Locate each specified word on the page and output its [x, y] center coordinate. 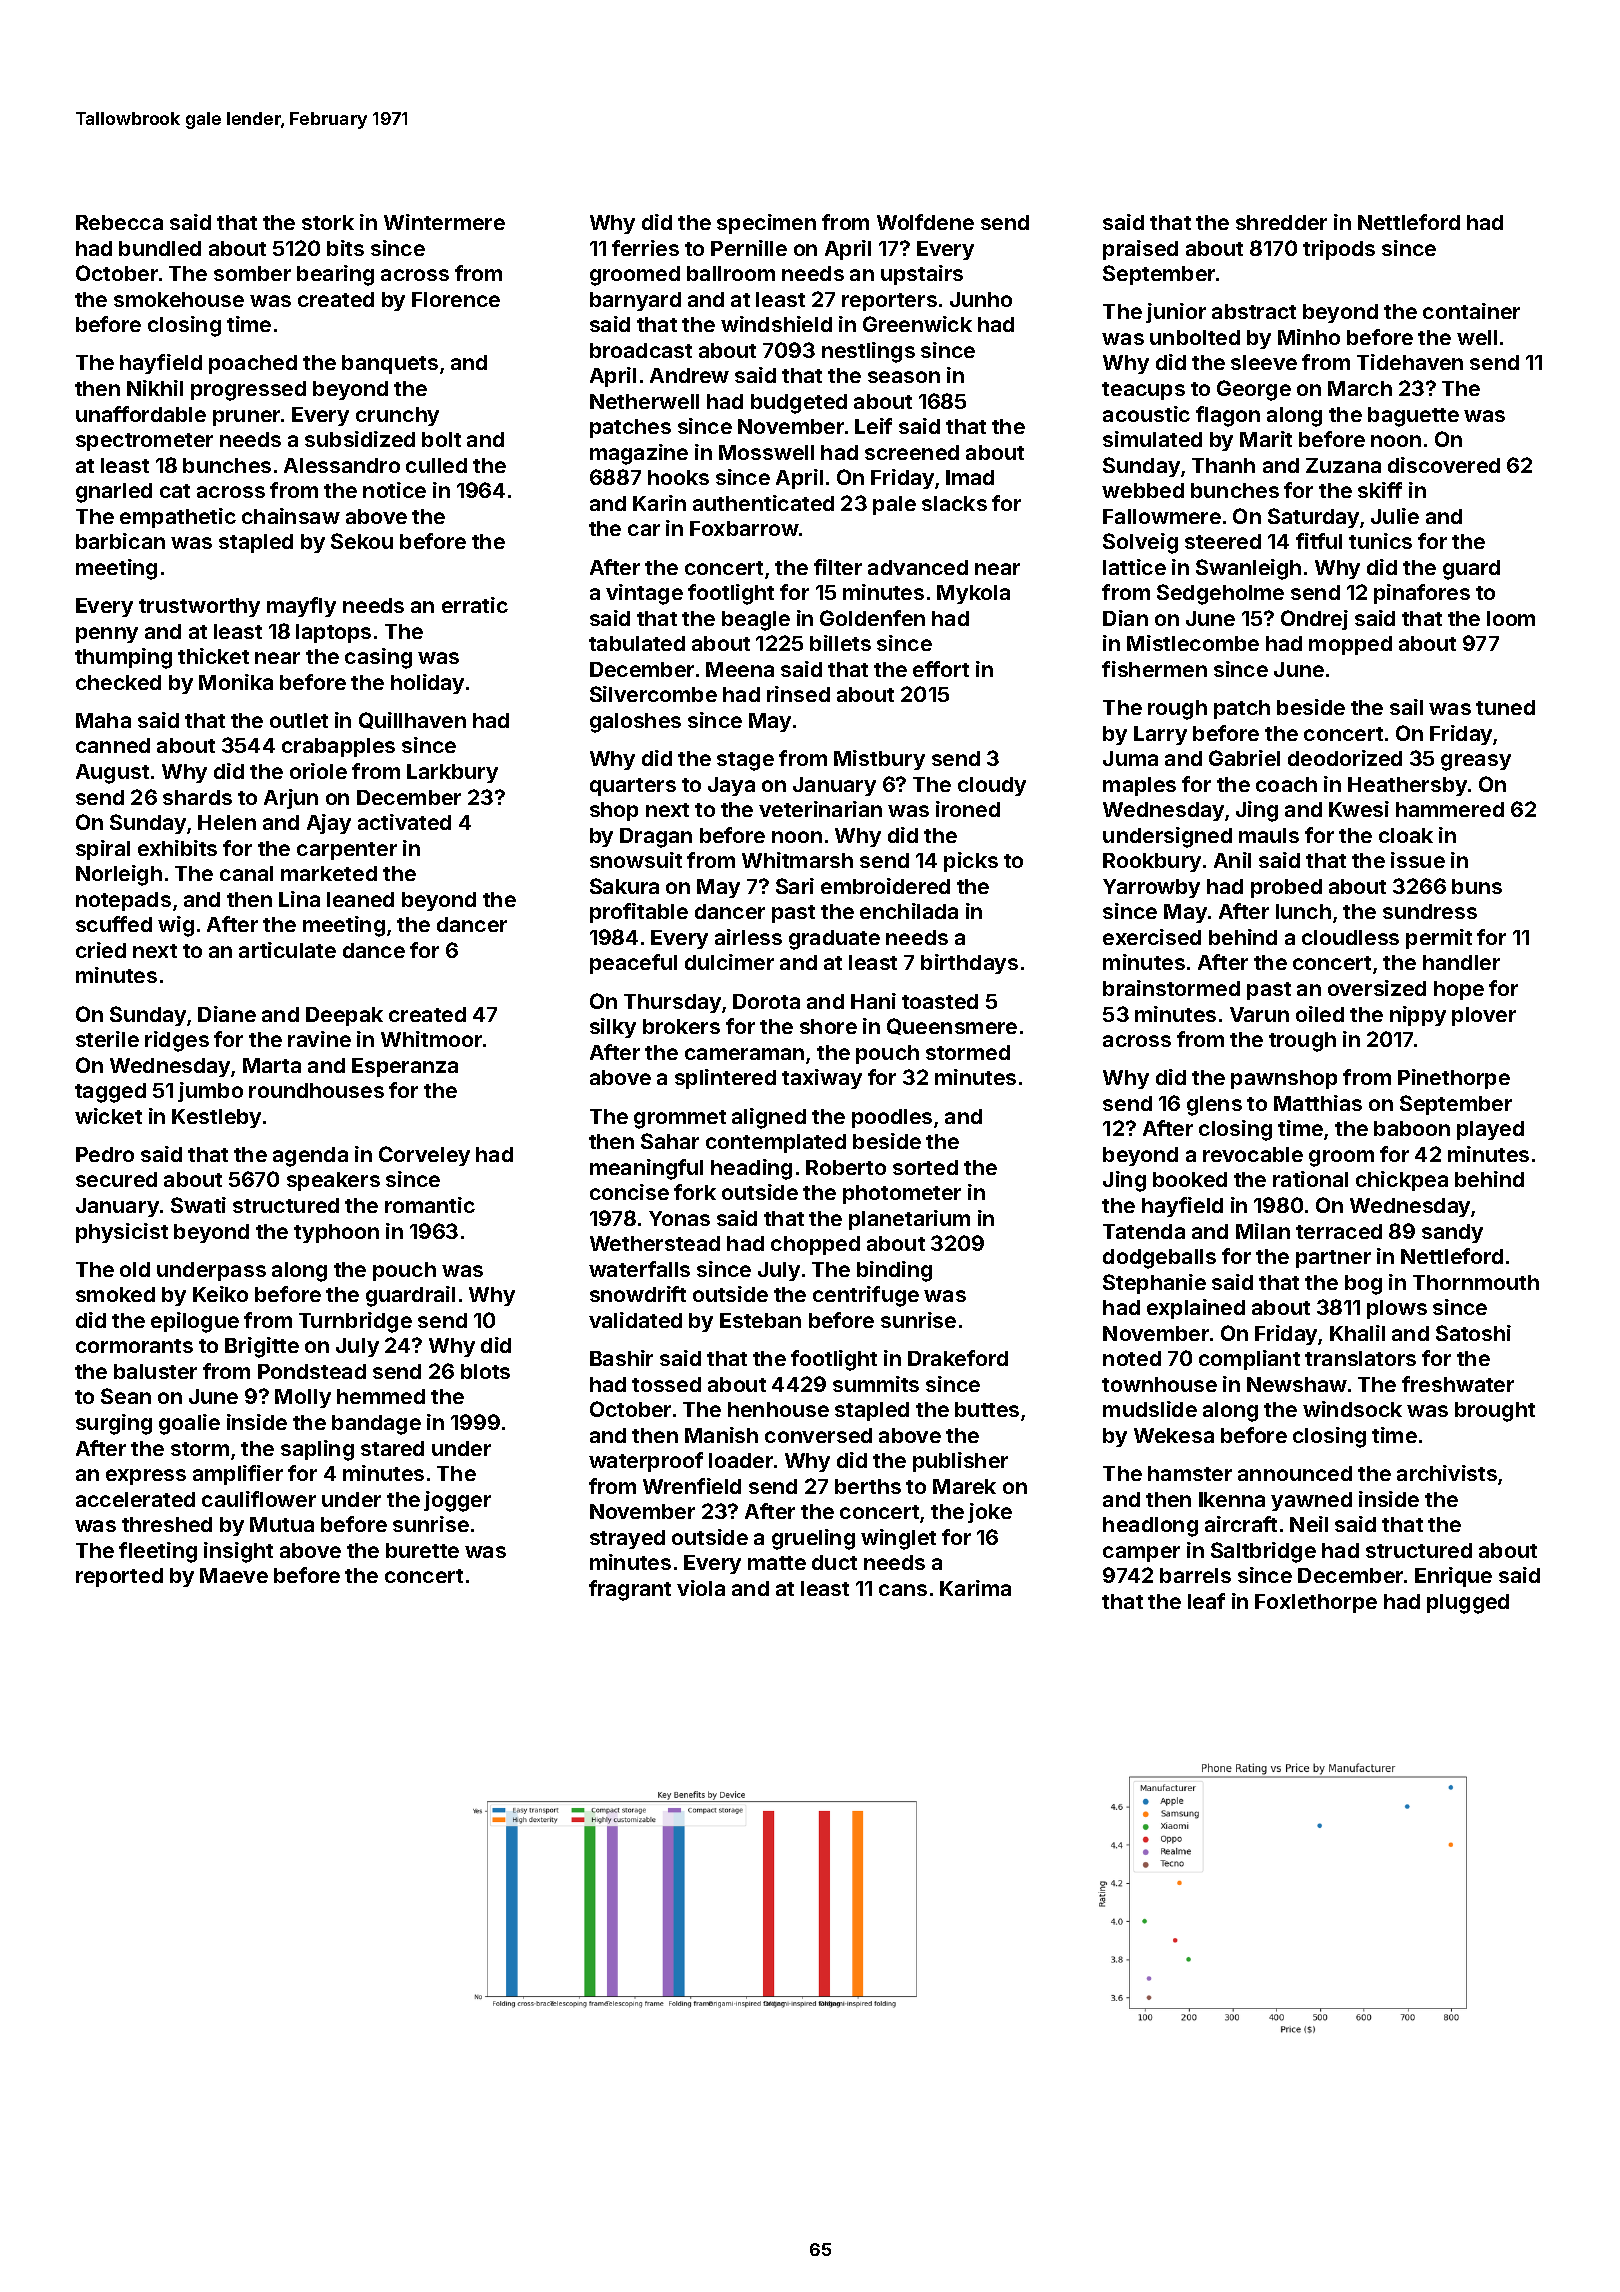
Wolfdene [925, 222]
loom [1511, 618]
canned [113, 745]
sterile [107, 1039]
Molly [303, 1398]
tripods [1339, 250]
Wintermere [444, 222]
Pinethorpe [1454, 1079]
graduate [834, 940]
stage [745, 761]
